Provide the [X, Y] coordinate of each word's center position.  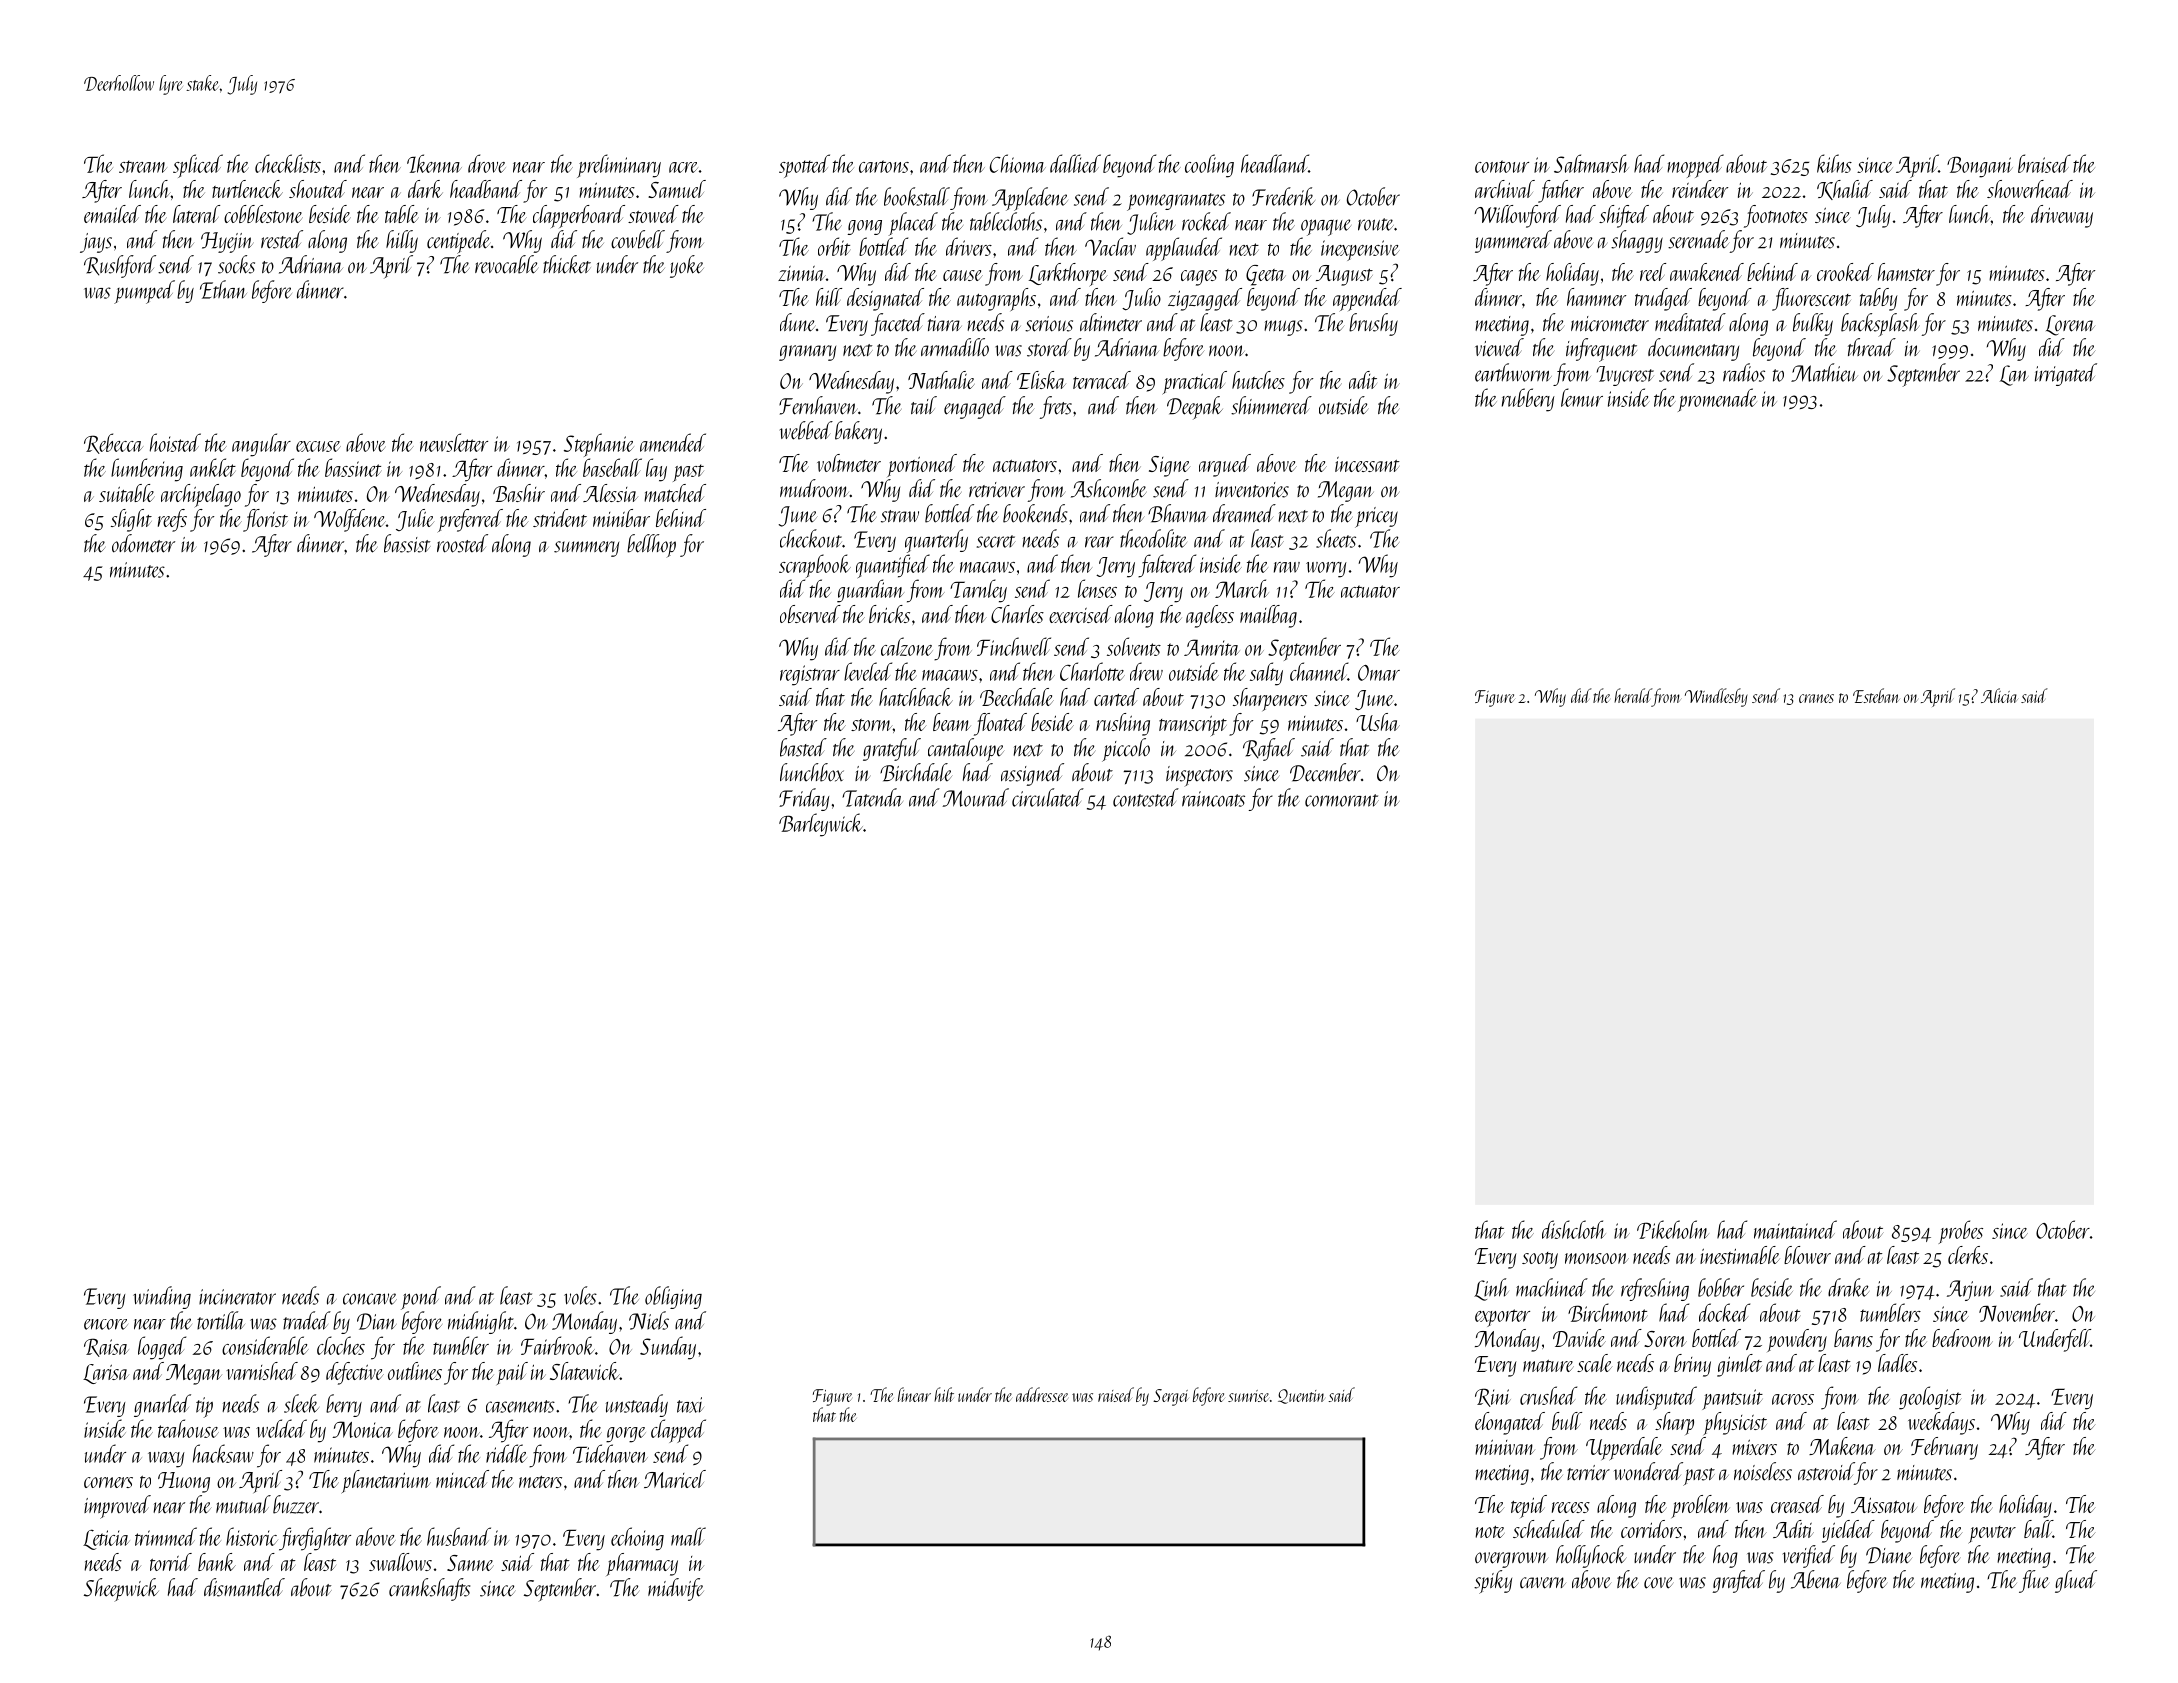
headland [1275, 163]
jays [96, 243]
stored [1049, 347]
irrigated [2066, 374]
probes [1960, 1232]
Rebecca [113, 443]
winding [162, 1297]
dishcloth [1573, 1229]
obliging [673, 1297]
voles [580, 1295]
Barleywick [821, 825]
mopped [1695, 166]
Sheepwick [121, 1590]
